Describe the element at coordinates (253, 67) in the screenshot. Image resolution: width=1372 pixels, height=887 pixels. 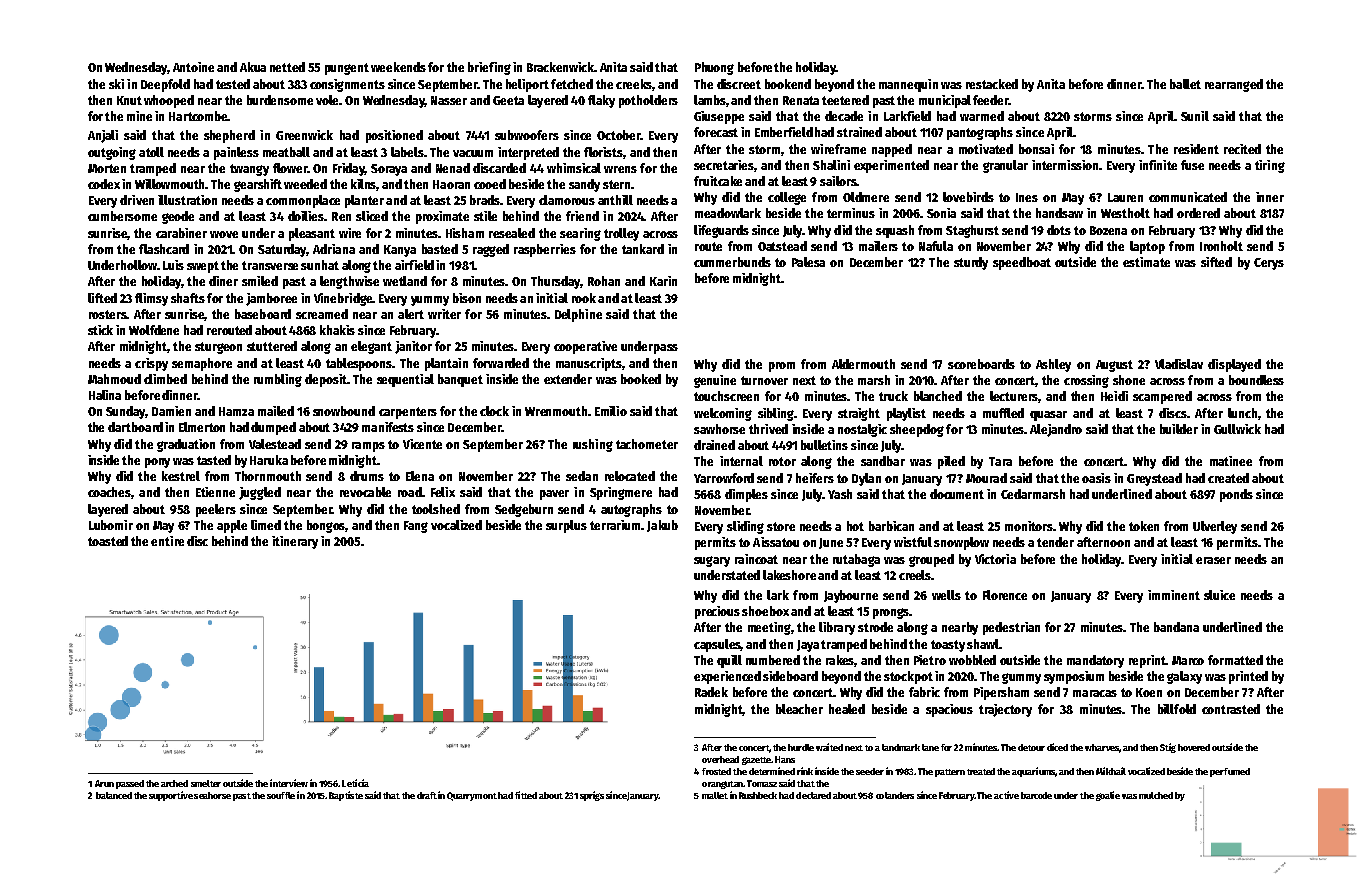
I see `Akua` at that location.
